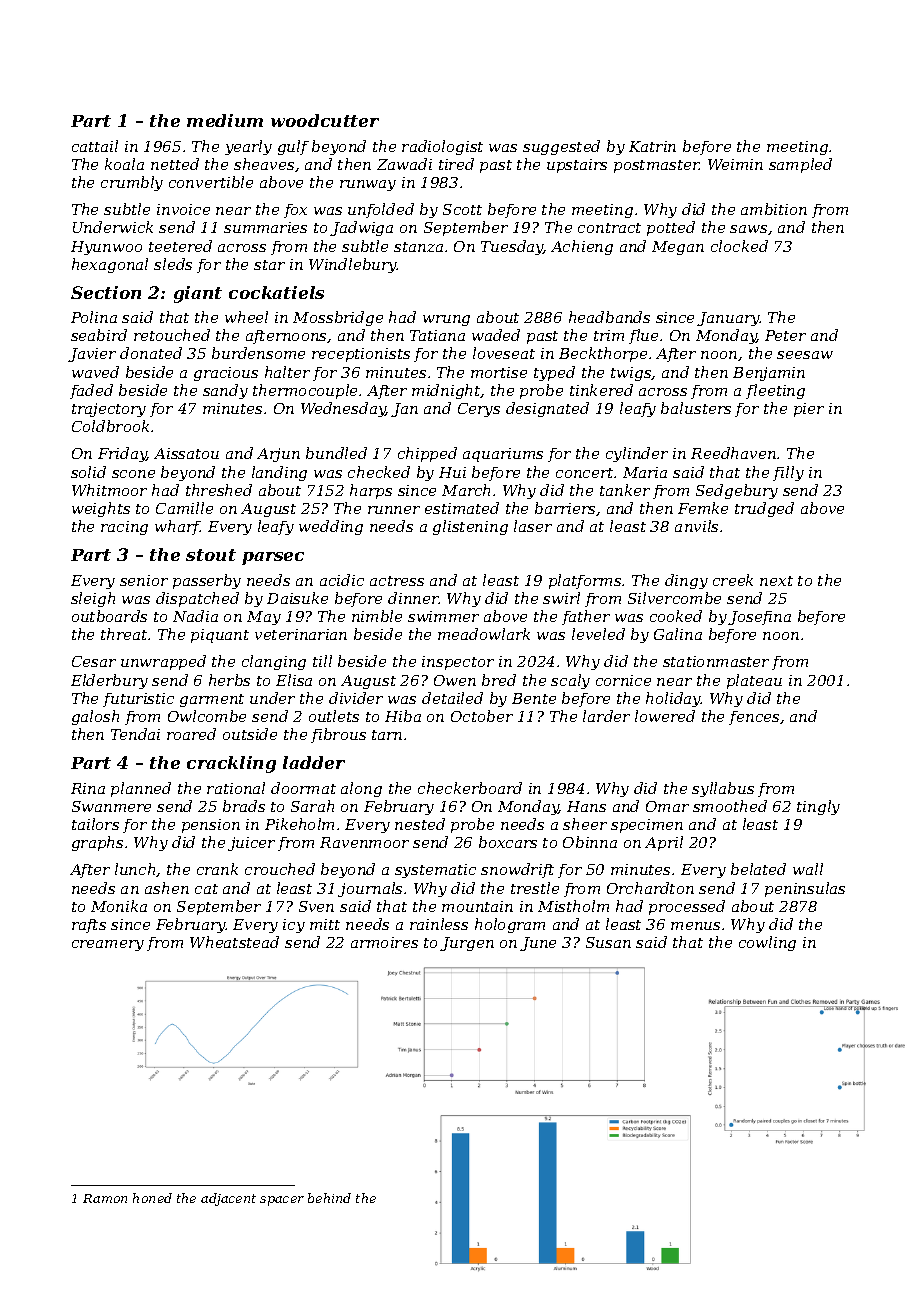 This screenshot has height=1308, width=924. Describe the element at coordinates (212, 700) in the screenshot. I see `garment` at that location.
